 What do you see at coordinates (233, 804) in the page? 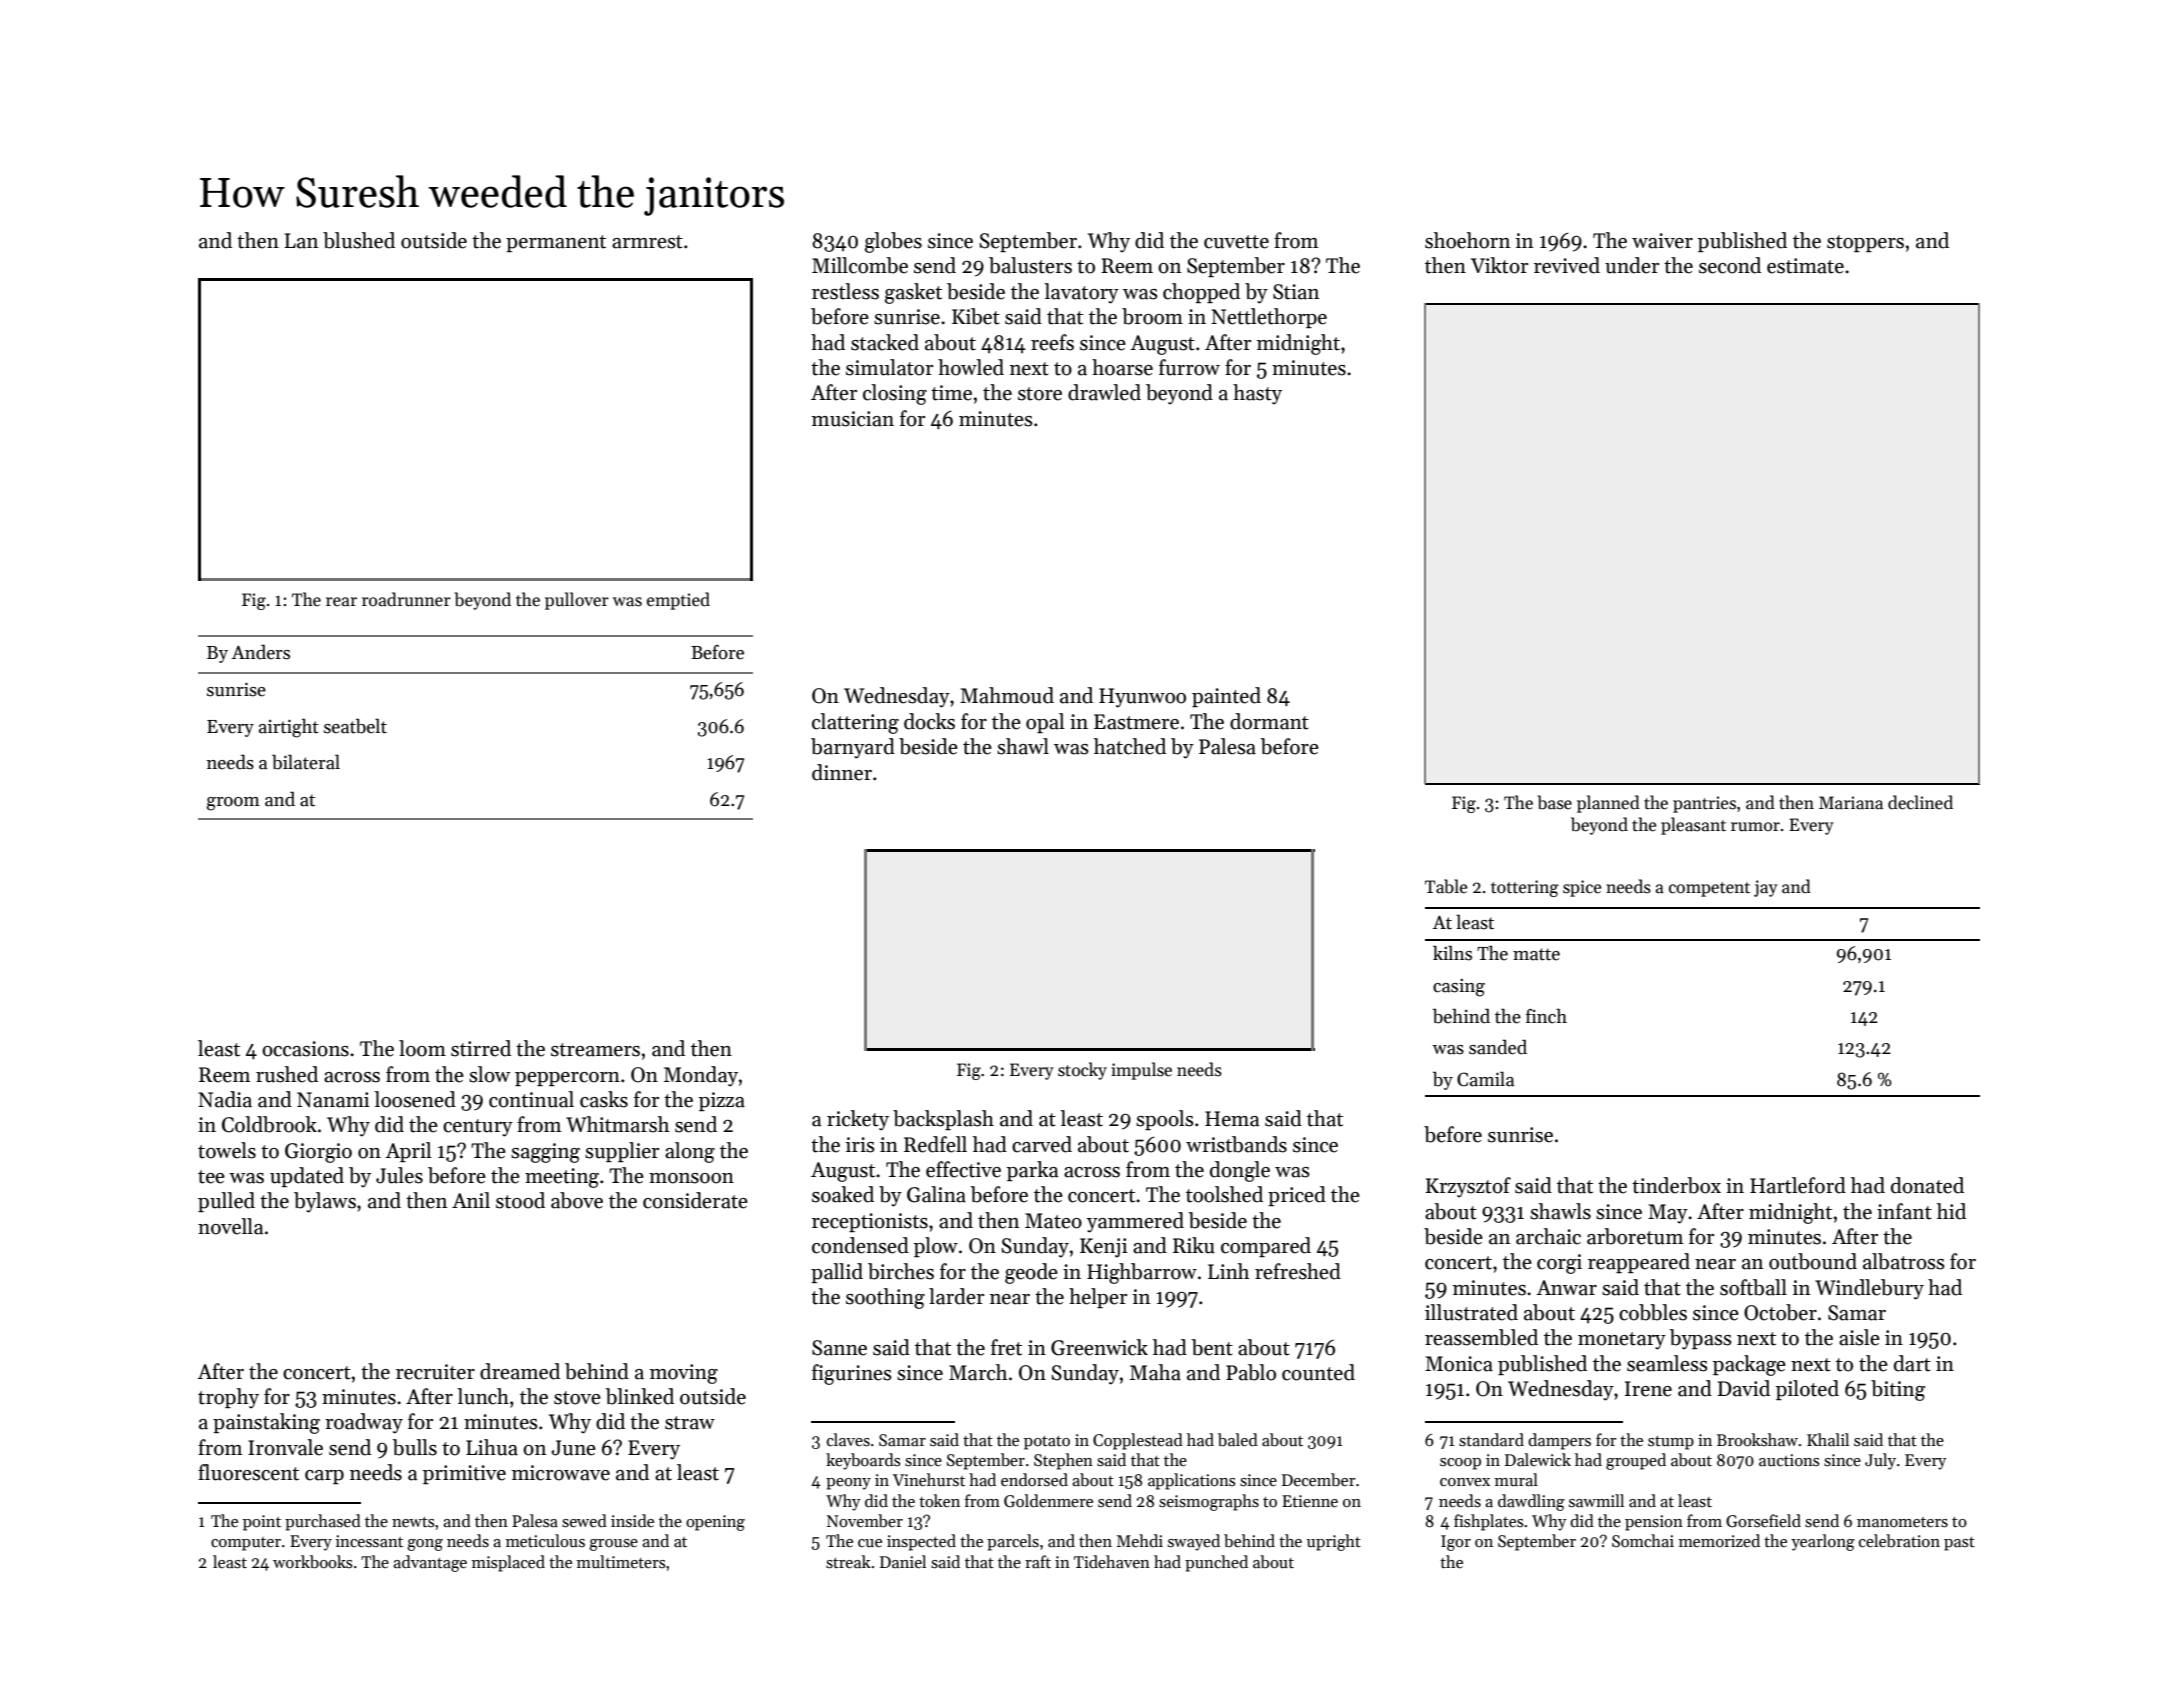
I see `groom` at bounding box center [233, 804].
